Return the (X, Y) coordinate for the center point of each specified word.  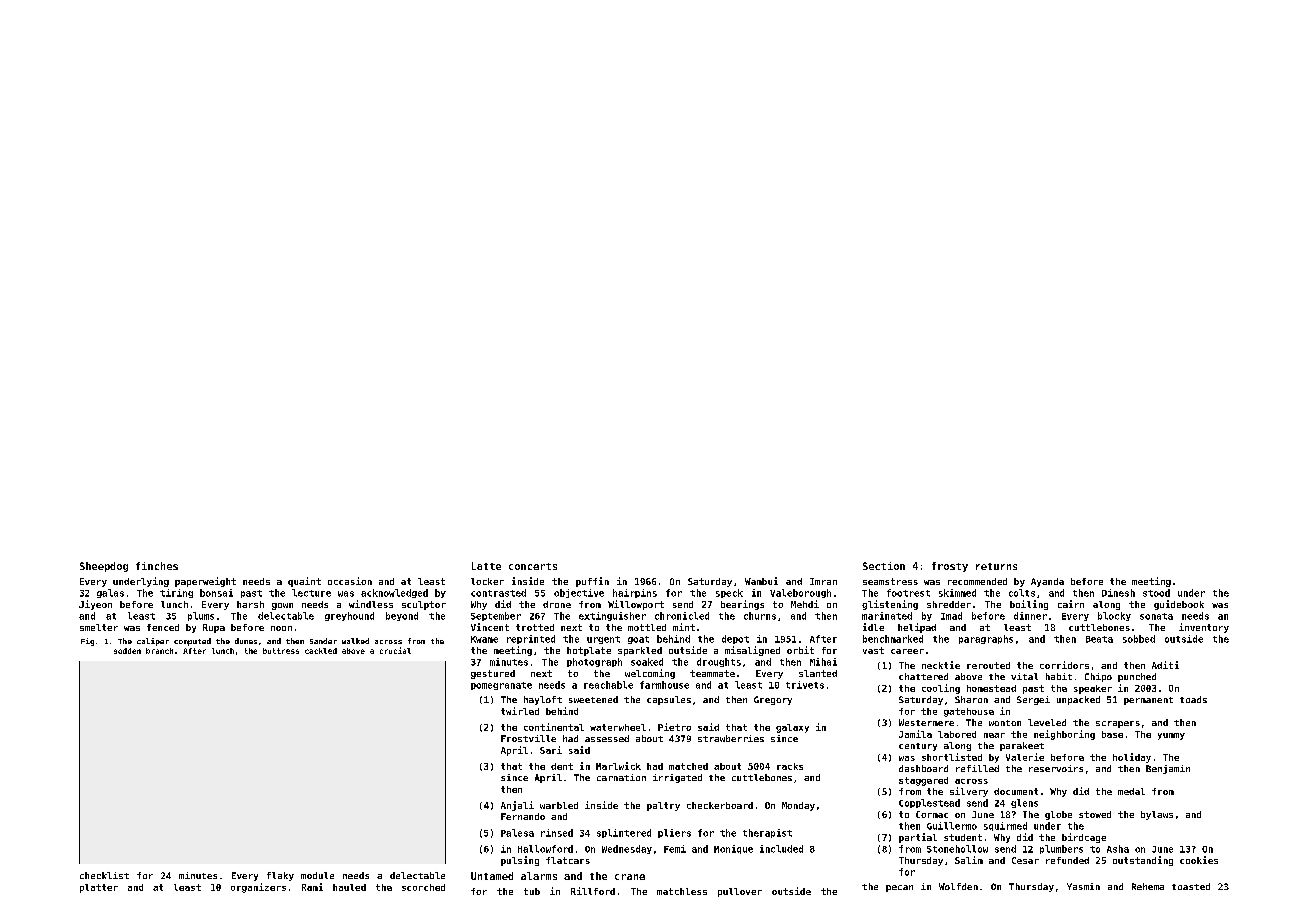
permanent (1148, 701)
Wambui (761, 581)
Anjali (517, 806)
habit (1059, 676)
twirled (520, 711)
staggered (923, 781)
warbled (559, 805)
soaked (647, 662)
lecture (311, 593)
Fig (87, 642)
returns (996, 566)
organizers (258, 888)
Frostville (528, 738)
